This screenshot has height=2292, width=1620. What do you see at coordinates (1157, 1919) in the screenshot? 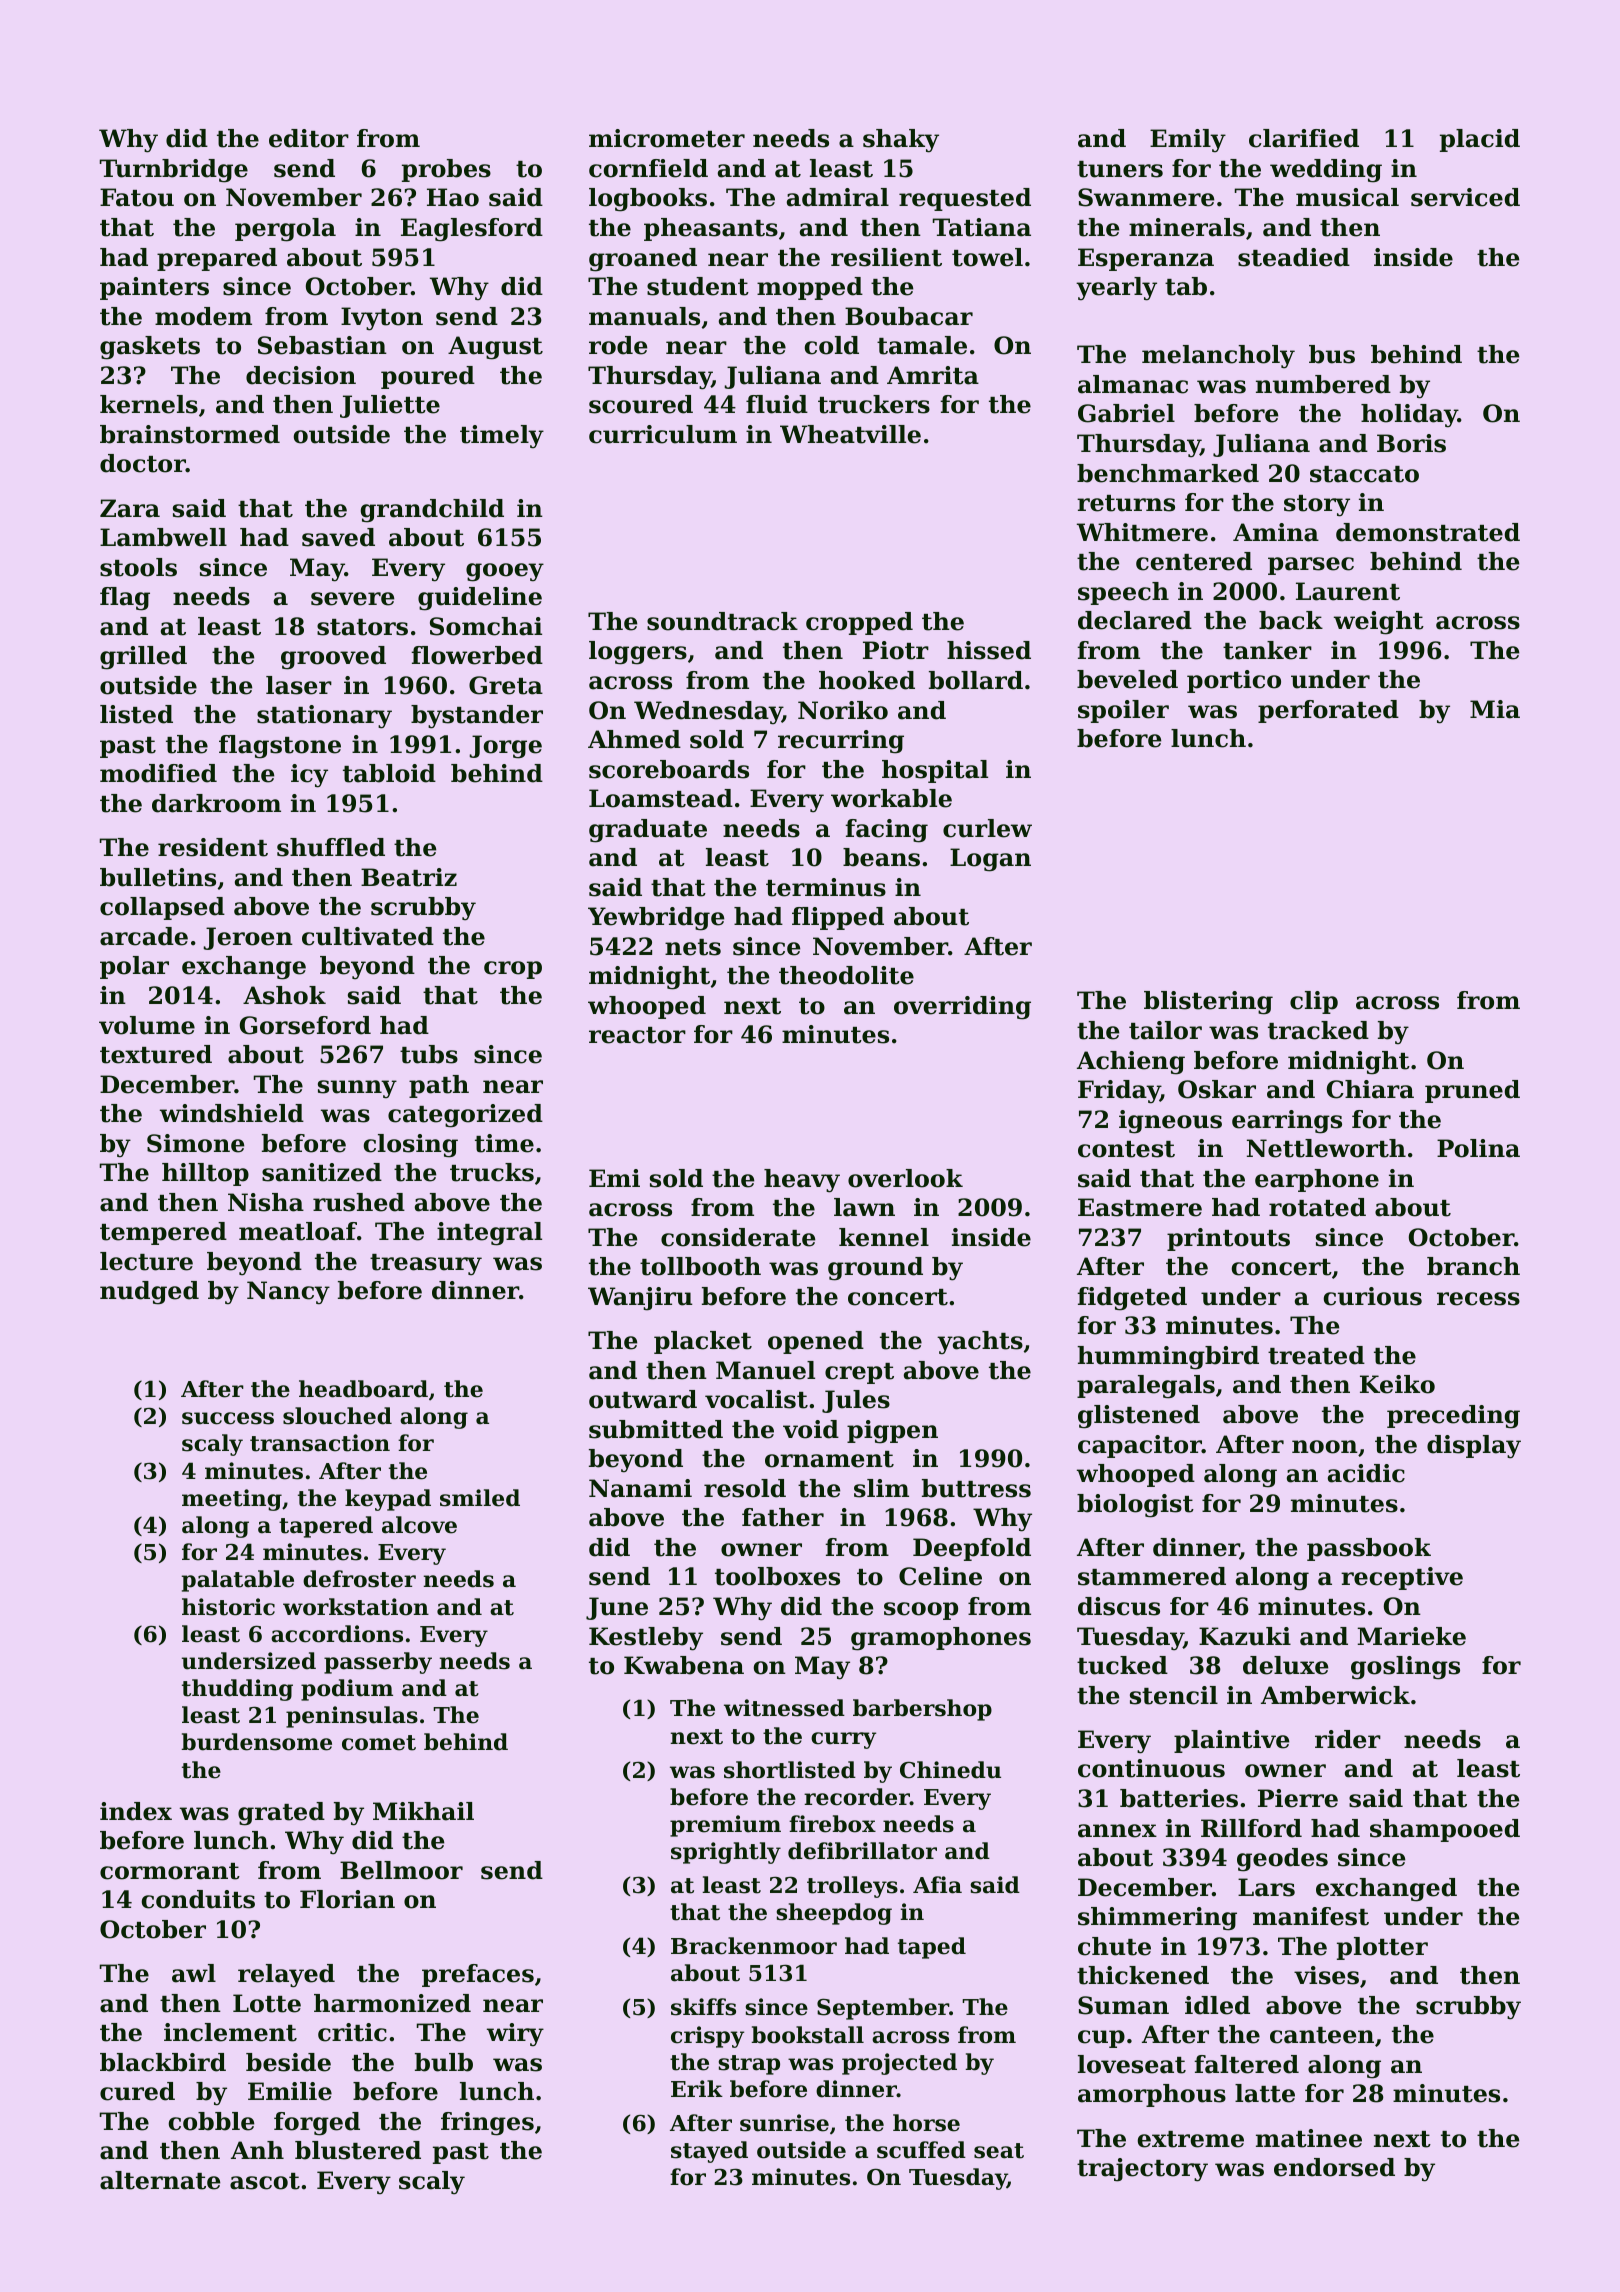
I see `shimmering` at bounding box center [1157, 1919].
